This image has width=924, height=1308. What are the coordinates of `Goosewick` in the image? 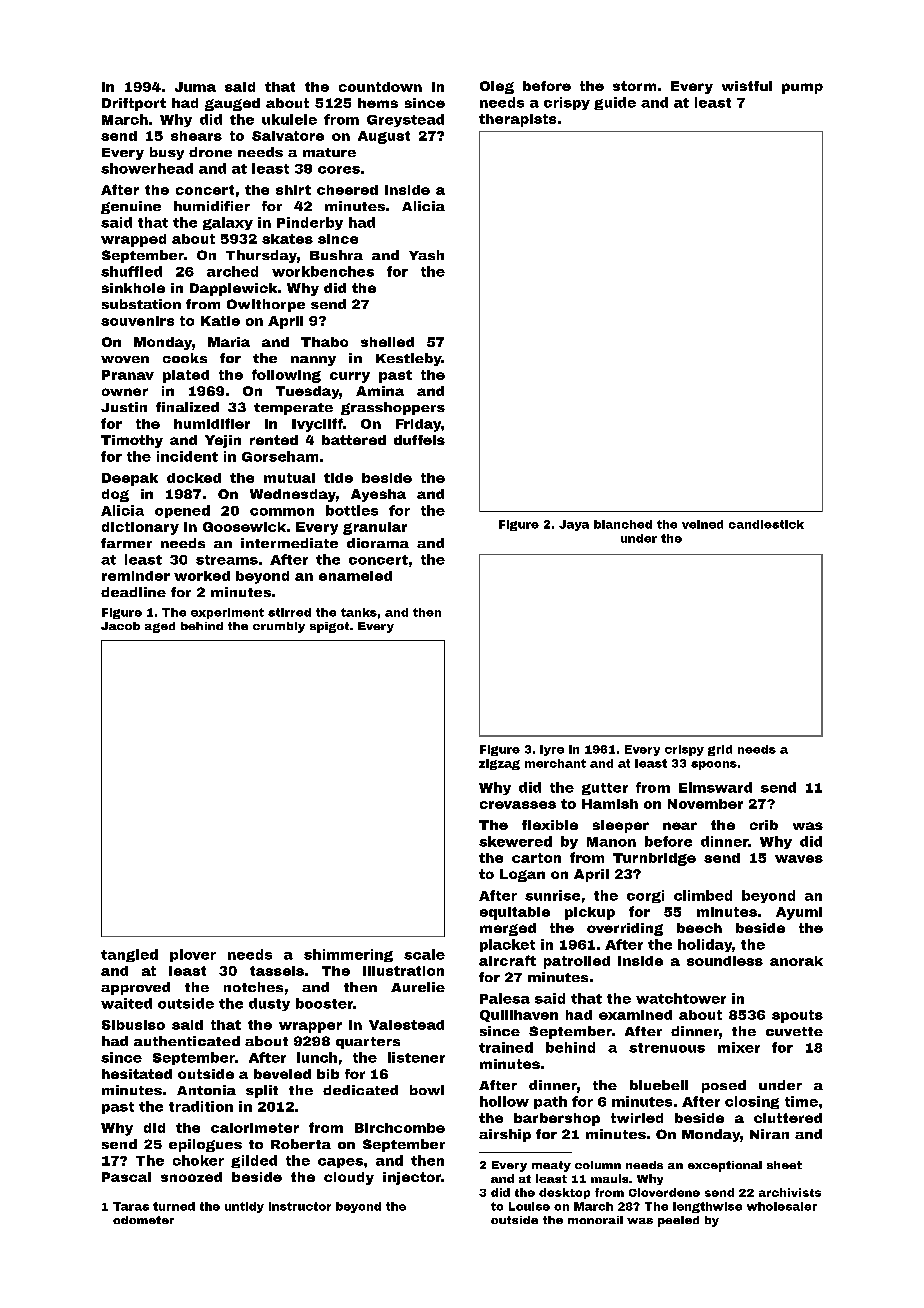 It's located at (244, 527).
